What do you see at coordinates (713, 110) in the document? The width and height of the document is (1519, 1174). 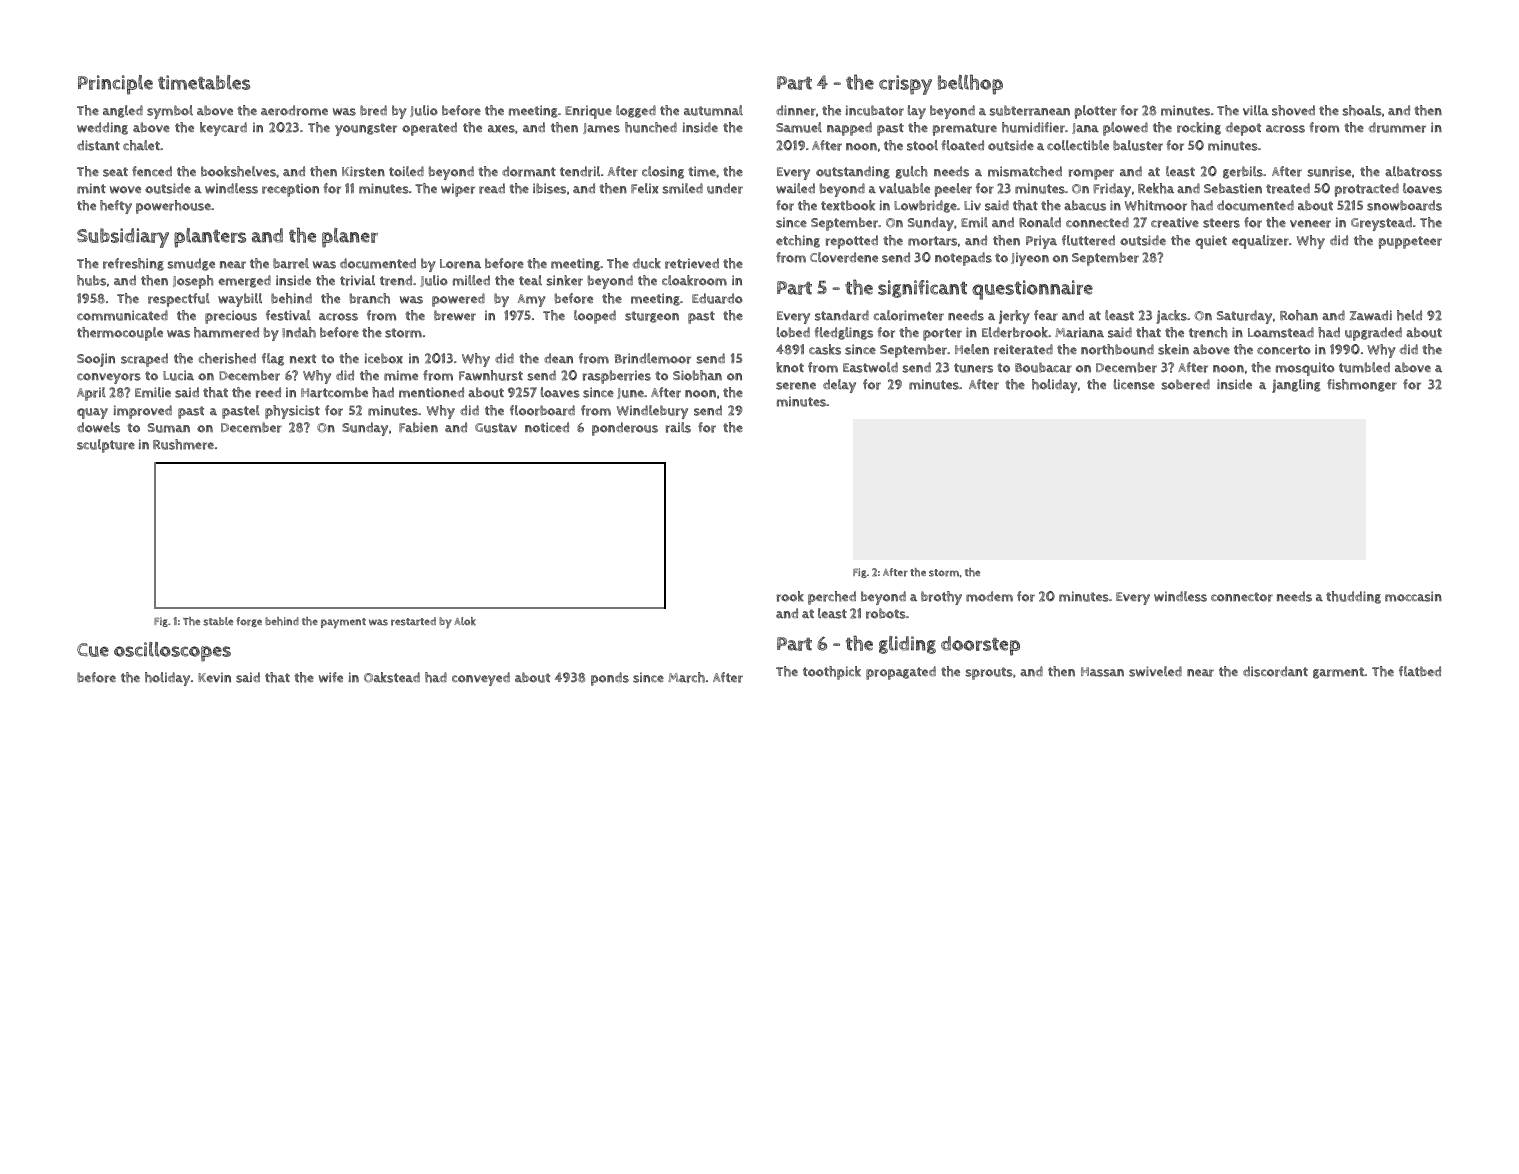 I see `autumnal` at bounding box center [713, 110].
